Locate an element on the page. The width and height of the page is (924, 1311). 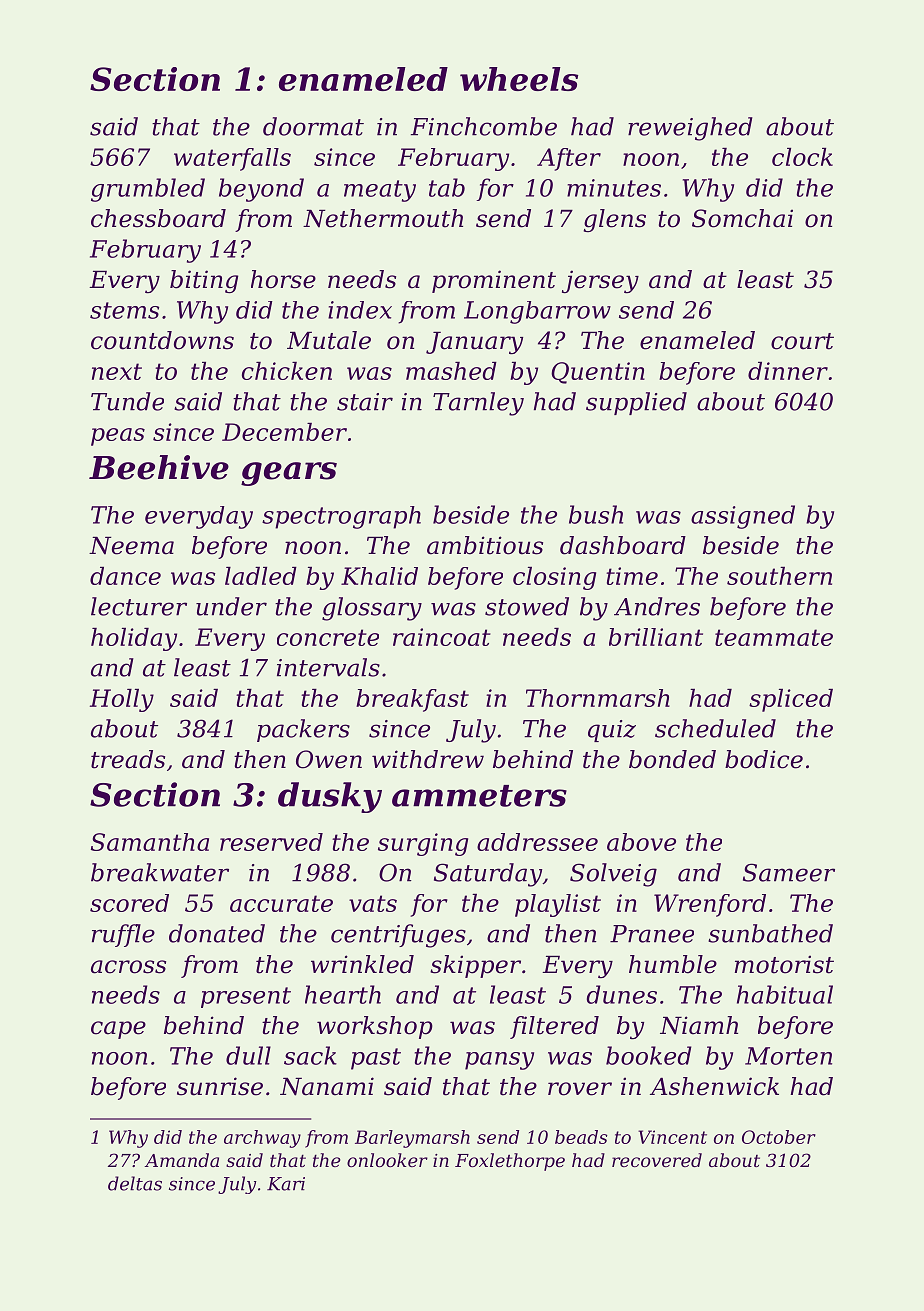
onlooker is located at coordinates (387, 1160).
